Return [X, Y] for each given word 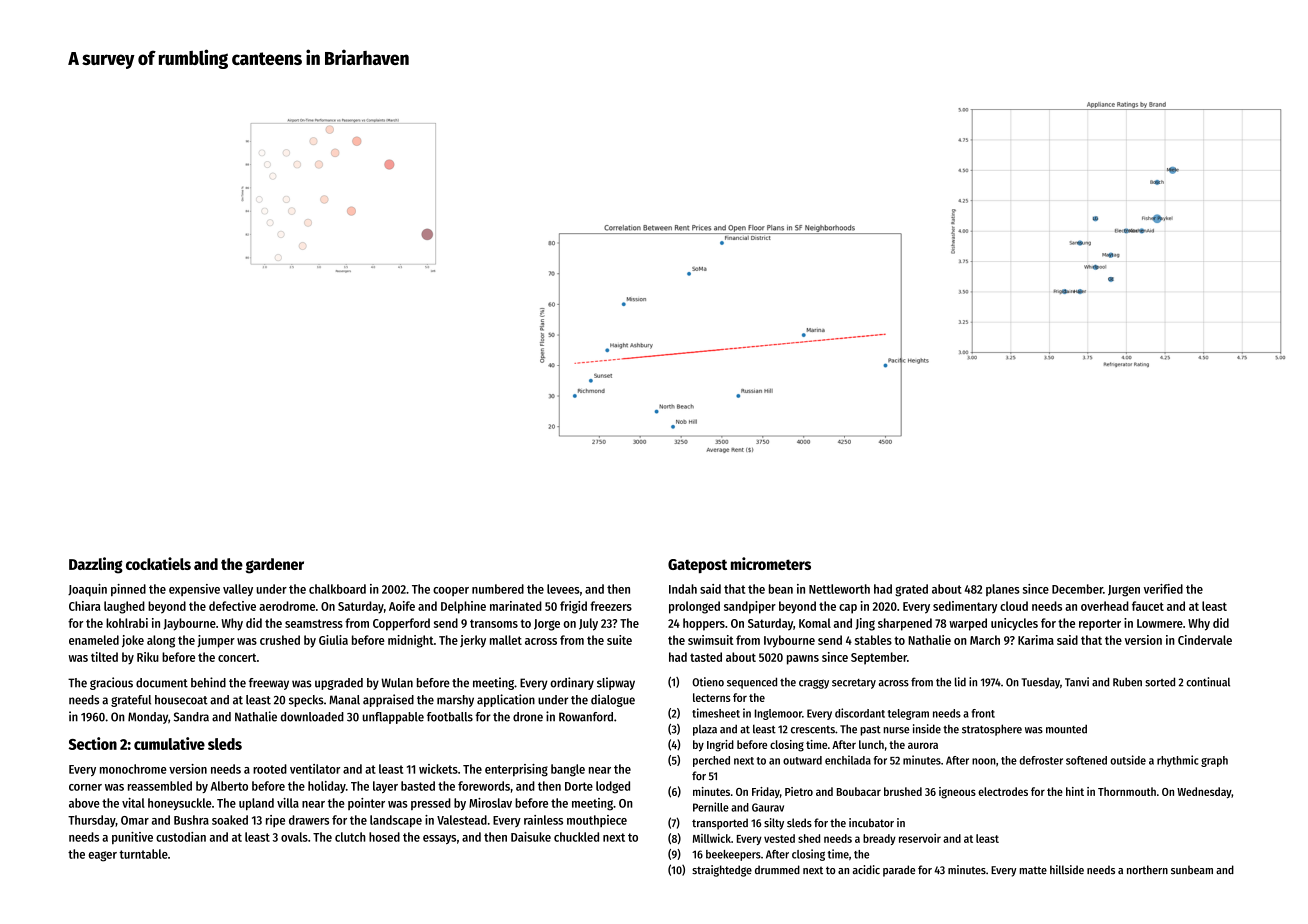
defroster [1041, 760]
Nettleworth [839, 589]
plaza [705, 730]
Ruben [1127, 682]
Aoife [402, 606]
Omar [135, 820]
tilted [104, 657]
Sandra [191, 717]
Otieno [708, 682]
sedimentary [965, 607]
